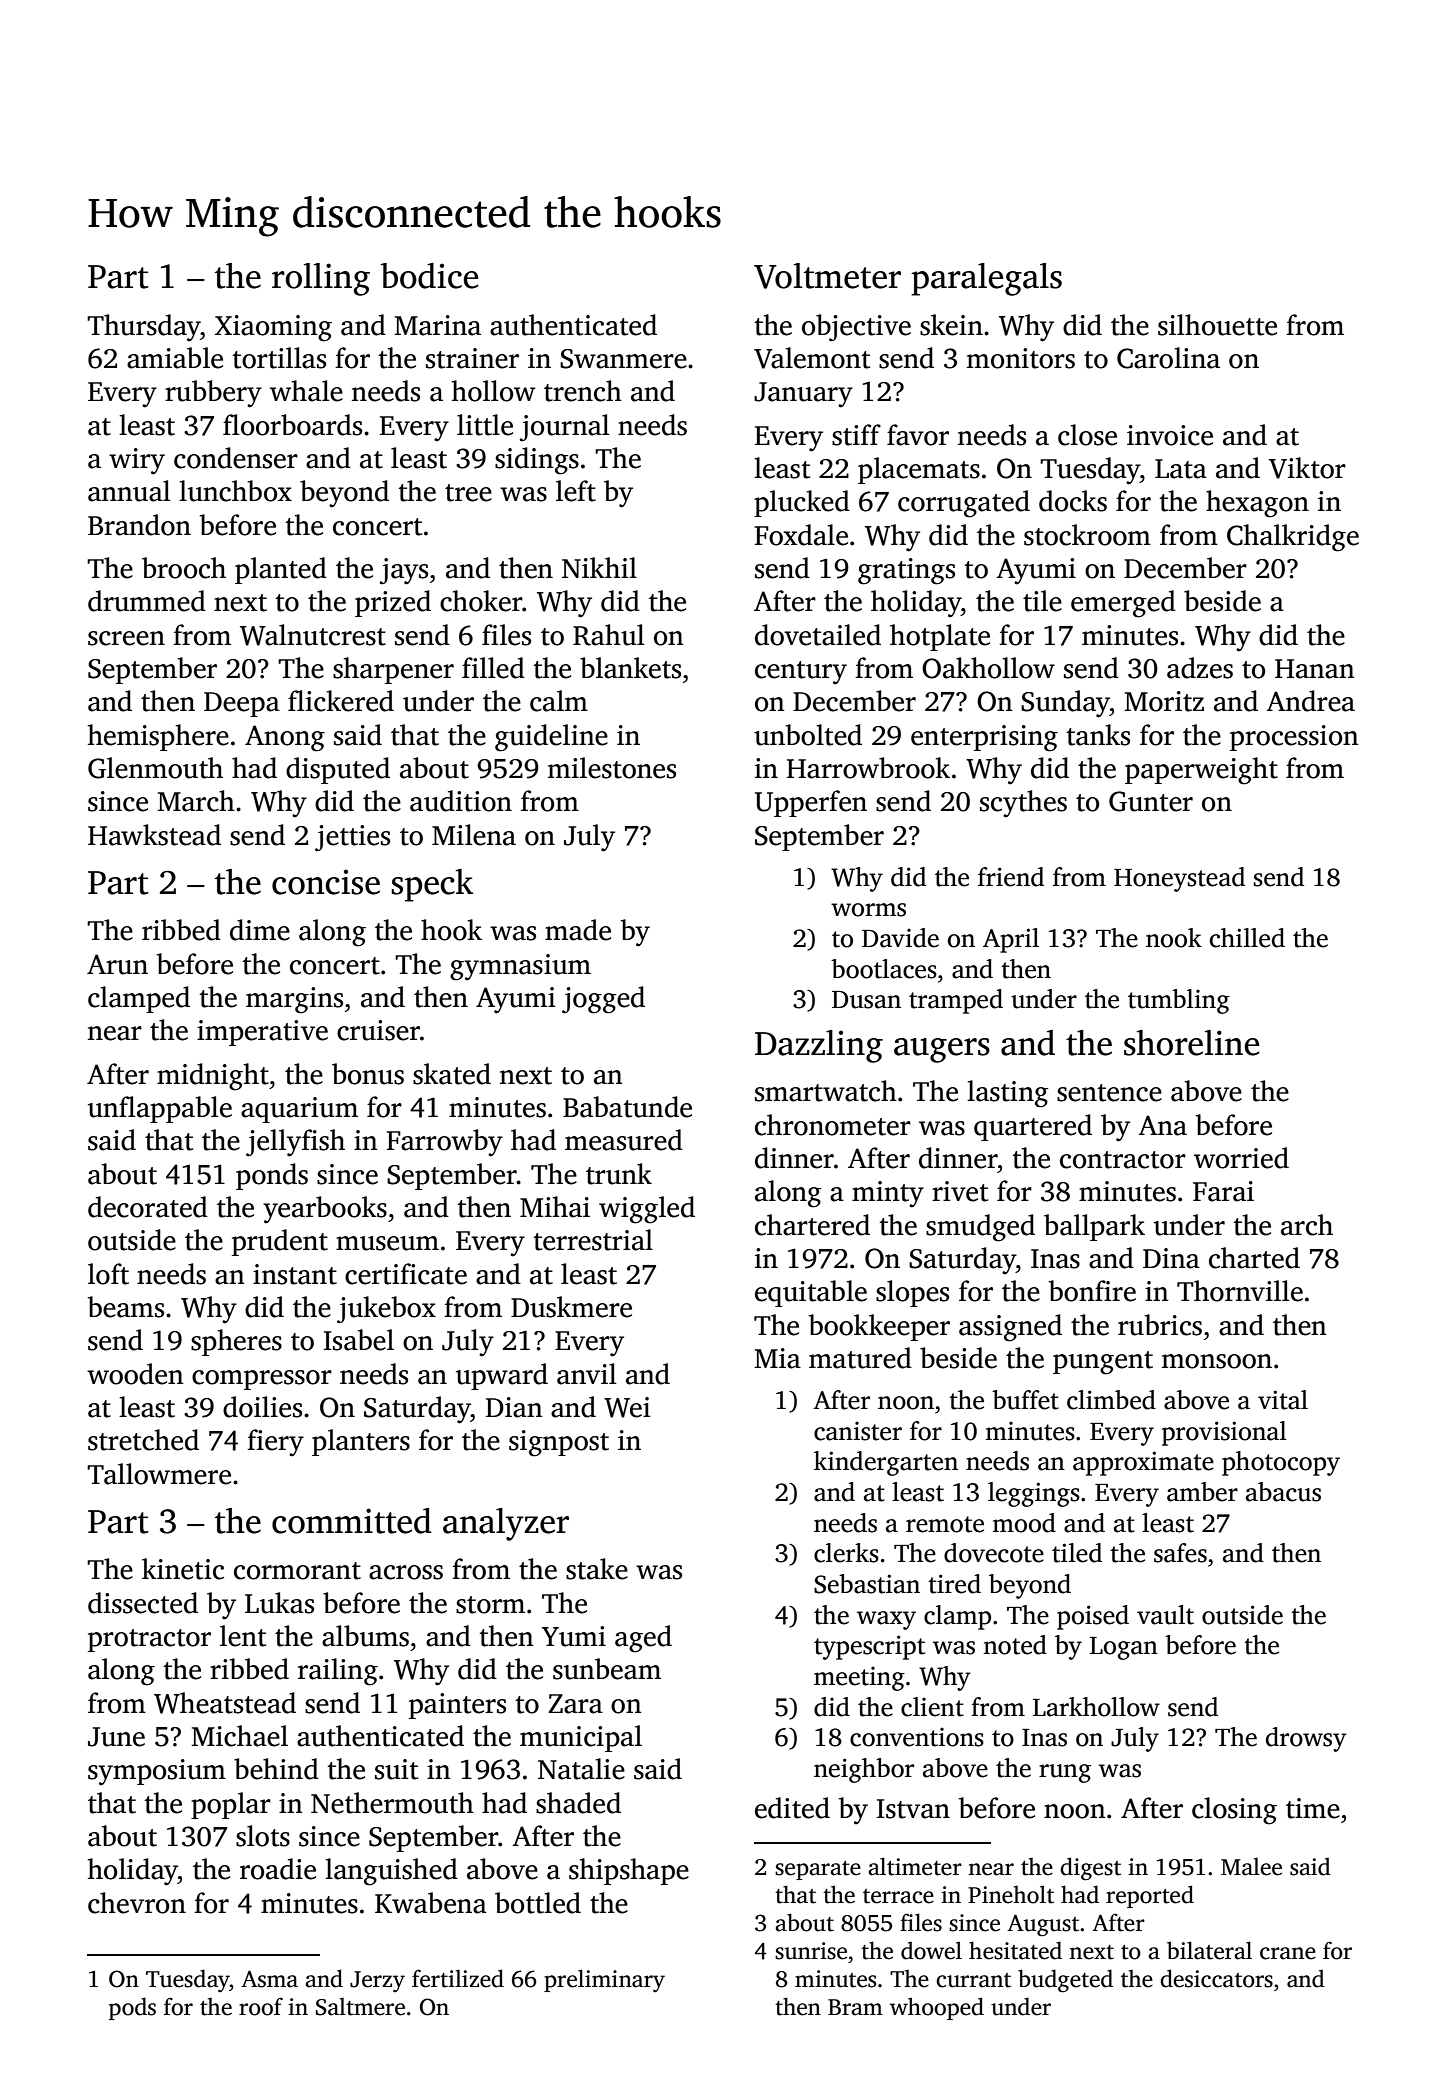 The width and height of the image is (1450, 2100). I want to click on bookkeeper, so click(879, 1327).
